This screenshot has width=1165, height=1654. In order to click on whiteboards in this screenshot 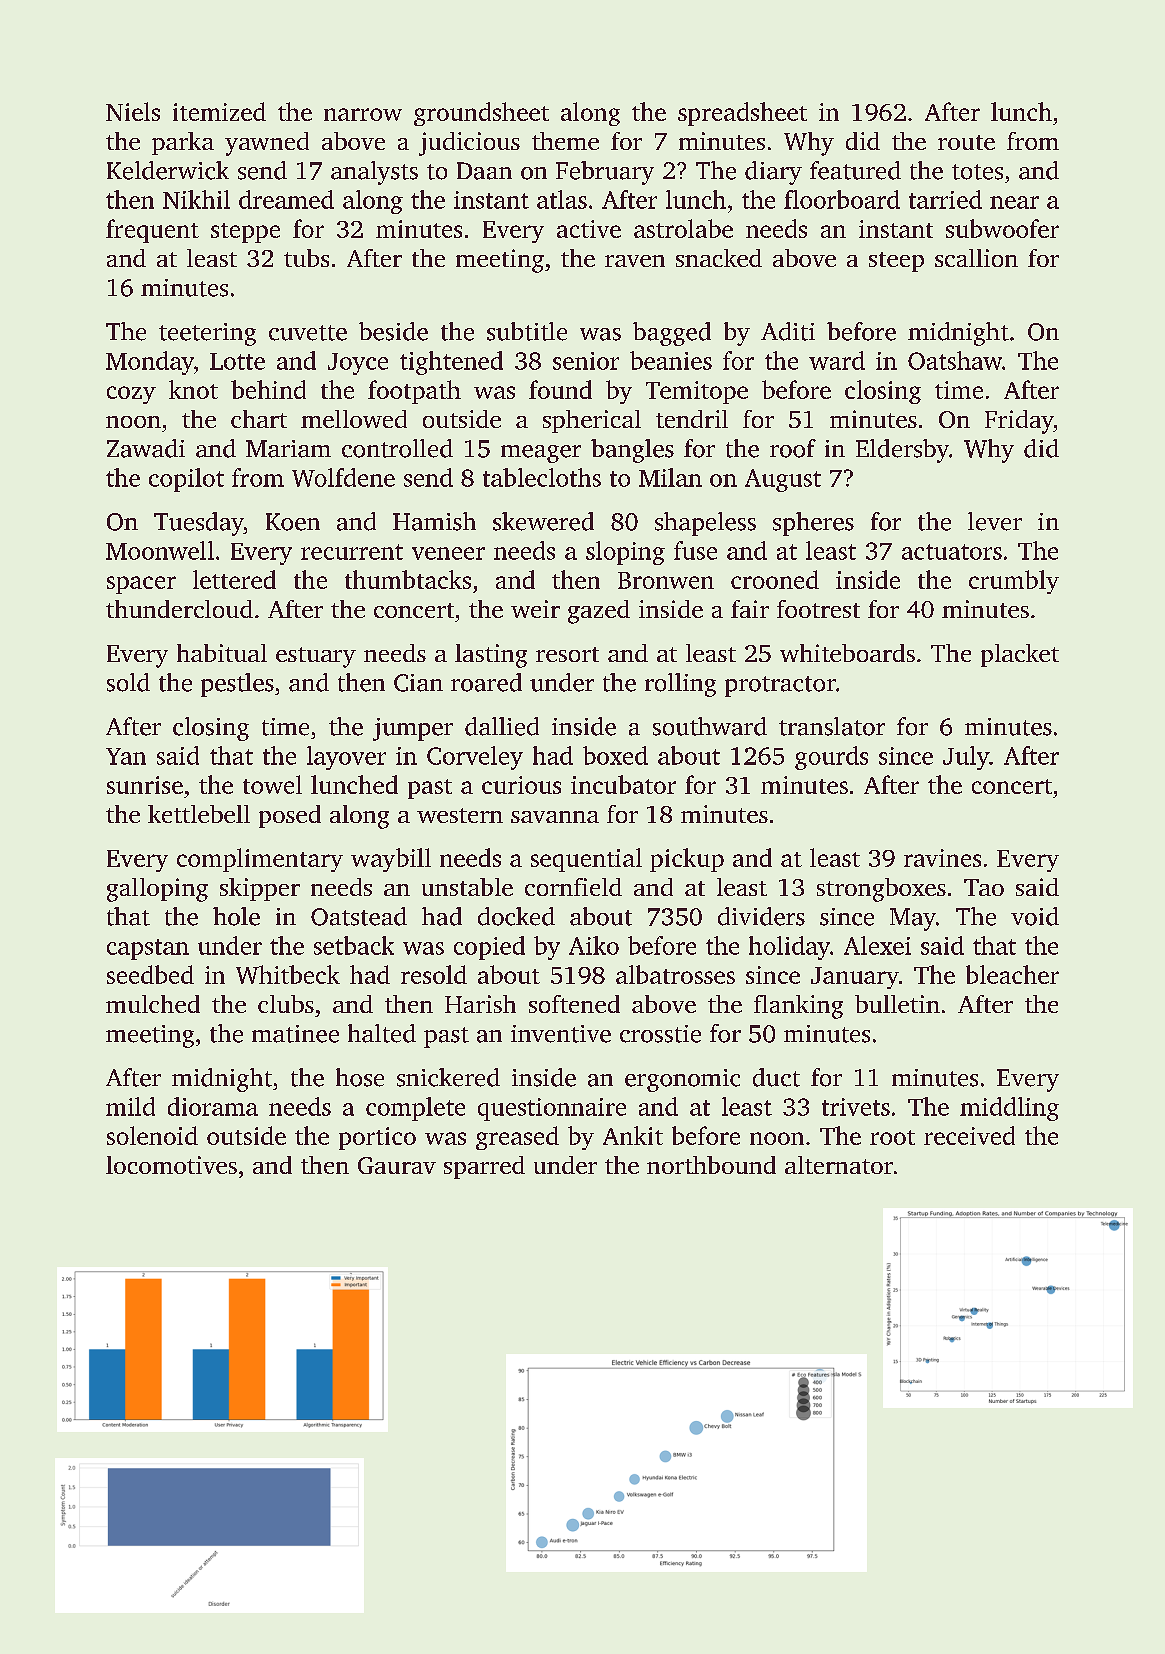, I will do `click(847, 653)`.
